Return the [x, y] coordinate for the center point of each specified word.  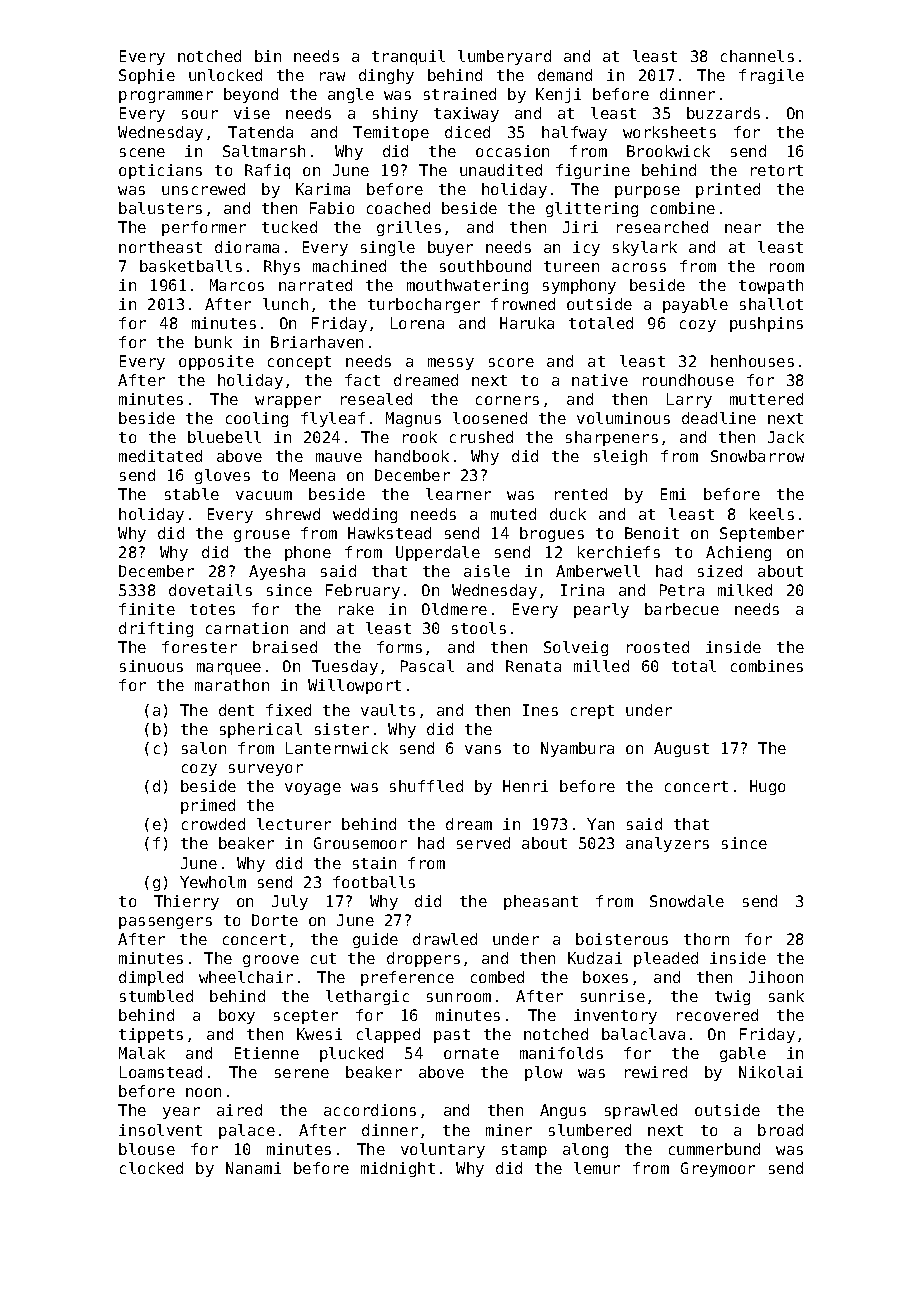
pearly [601, 610]
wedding [365, 515]
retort [777, 170]
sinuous [151, 666]
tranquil [408, 57]
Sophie [147, 76]
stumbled [156, 996]
